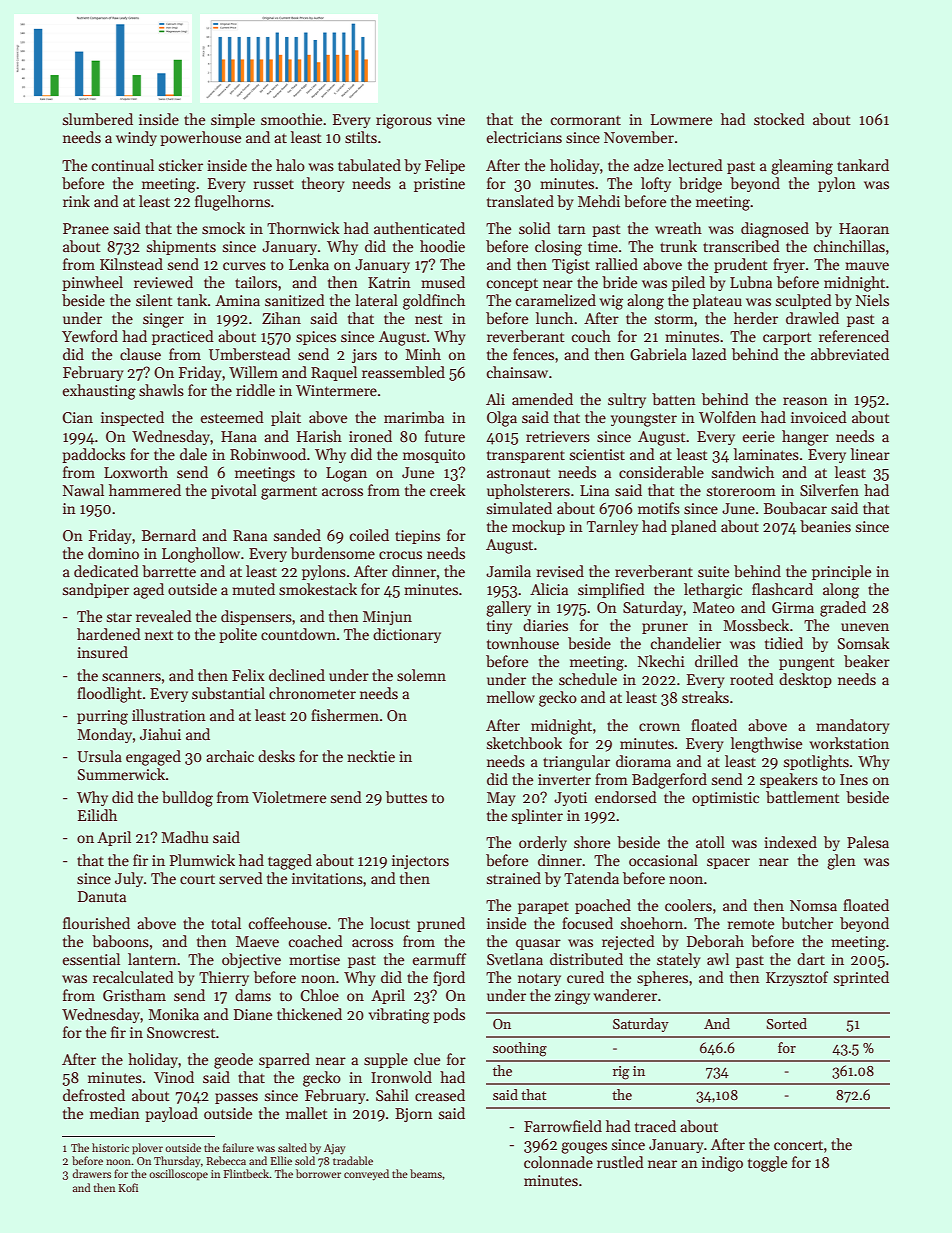 This page has height=1233, width=952. What do you see at coordinates (786, 1023) in the page?
I see `Sorted` at bounding box center [786, 1023].
